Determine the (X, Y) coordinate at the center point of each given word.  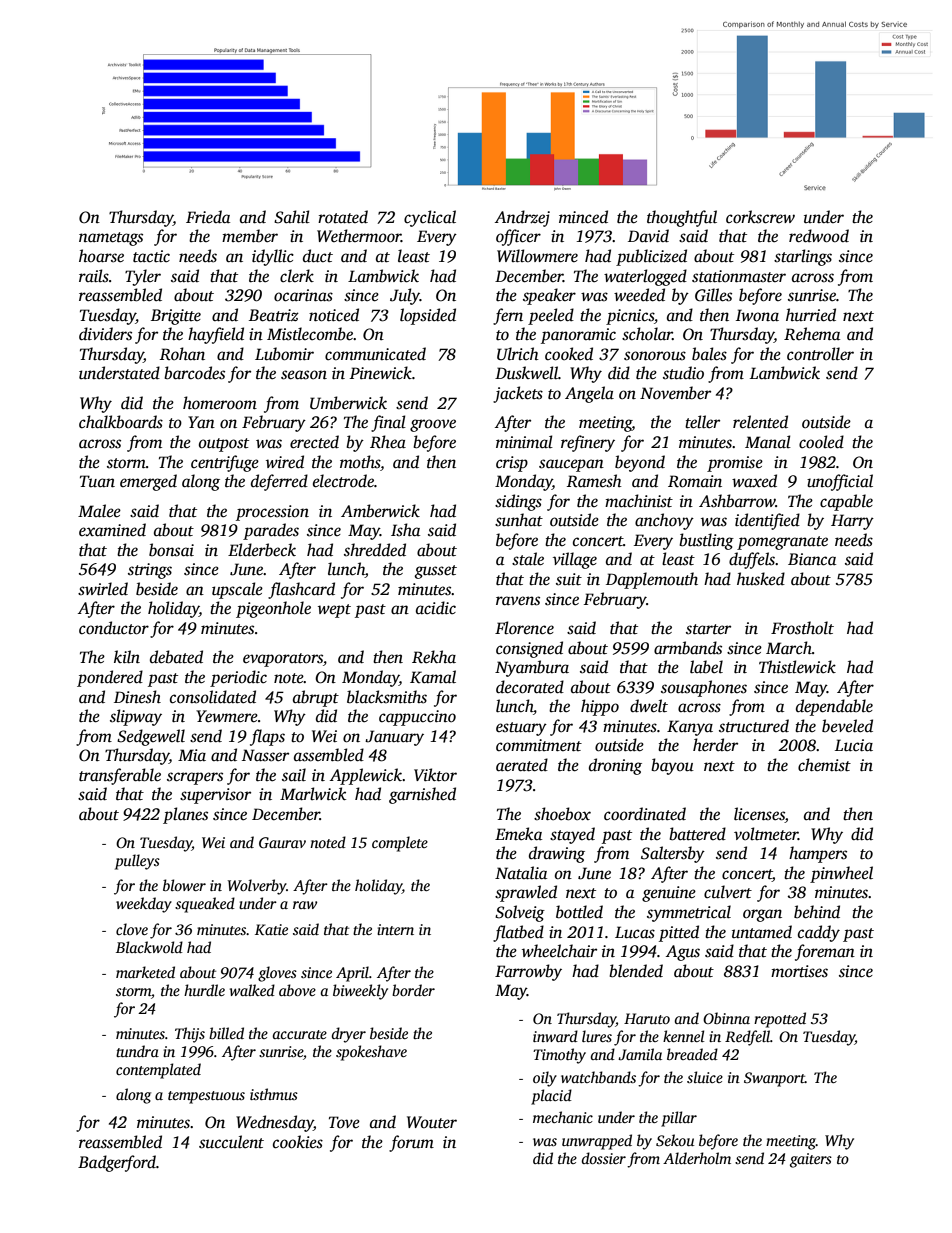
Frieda (208, 217)
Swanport (774, 1079)
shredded (375, 550)
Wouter (432, 1122)
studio (683, 373)
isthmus (274, 1094)
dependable (834, 707)
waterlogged (645, 277)
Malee (99, 511)
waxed (754, 481)
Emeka (518, 833)
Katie (271, 929)
